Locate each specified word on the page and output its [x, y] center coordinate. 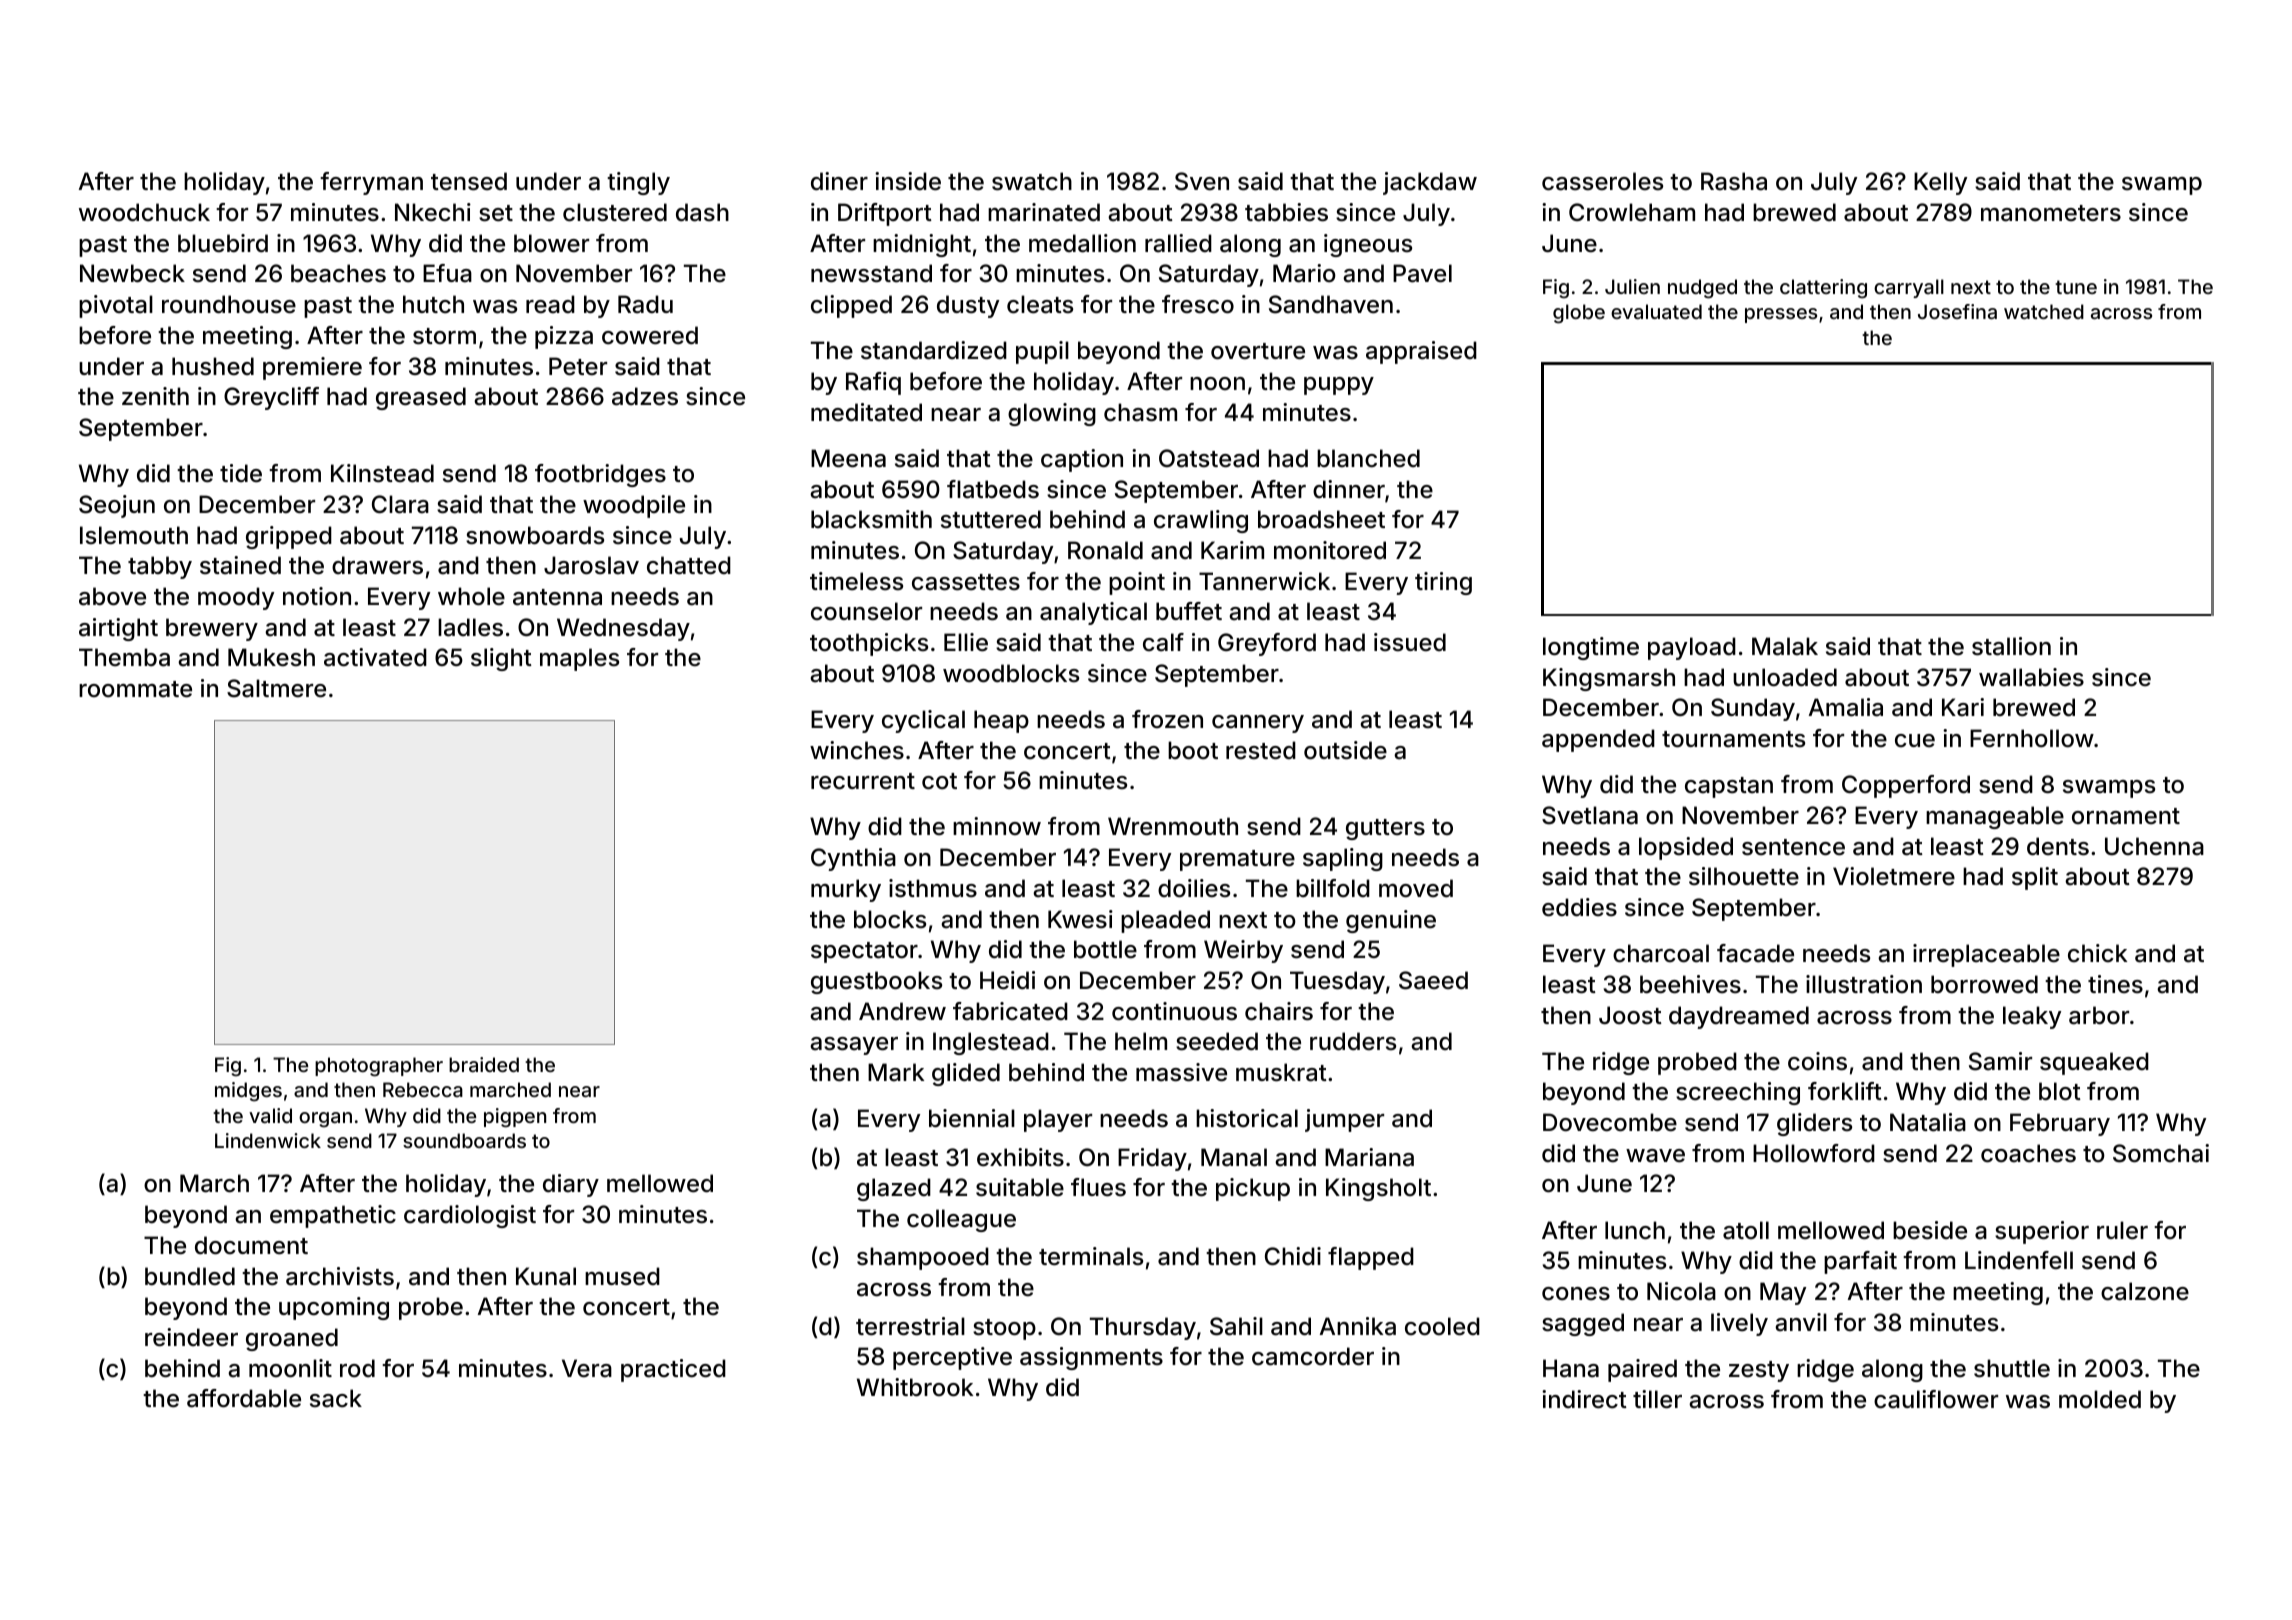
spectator [864, 952]
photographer [379, 1067]
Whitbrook [915, 1387]
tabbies [1286, 212]
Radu [645, 304]
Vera [587, 1368]
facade [1755, 953]
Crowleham [1632, 212]
